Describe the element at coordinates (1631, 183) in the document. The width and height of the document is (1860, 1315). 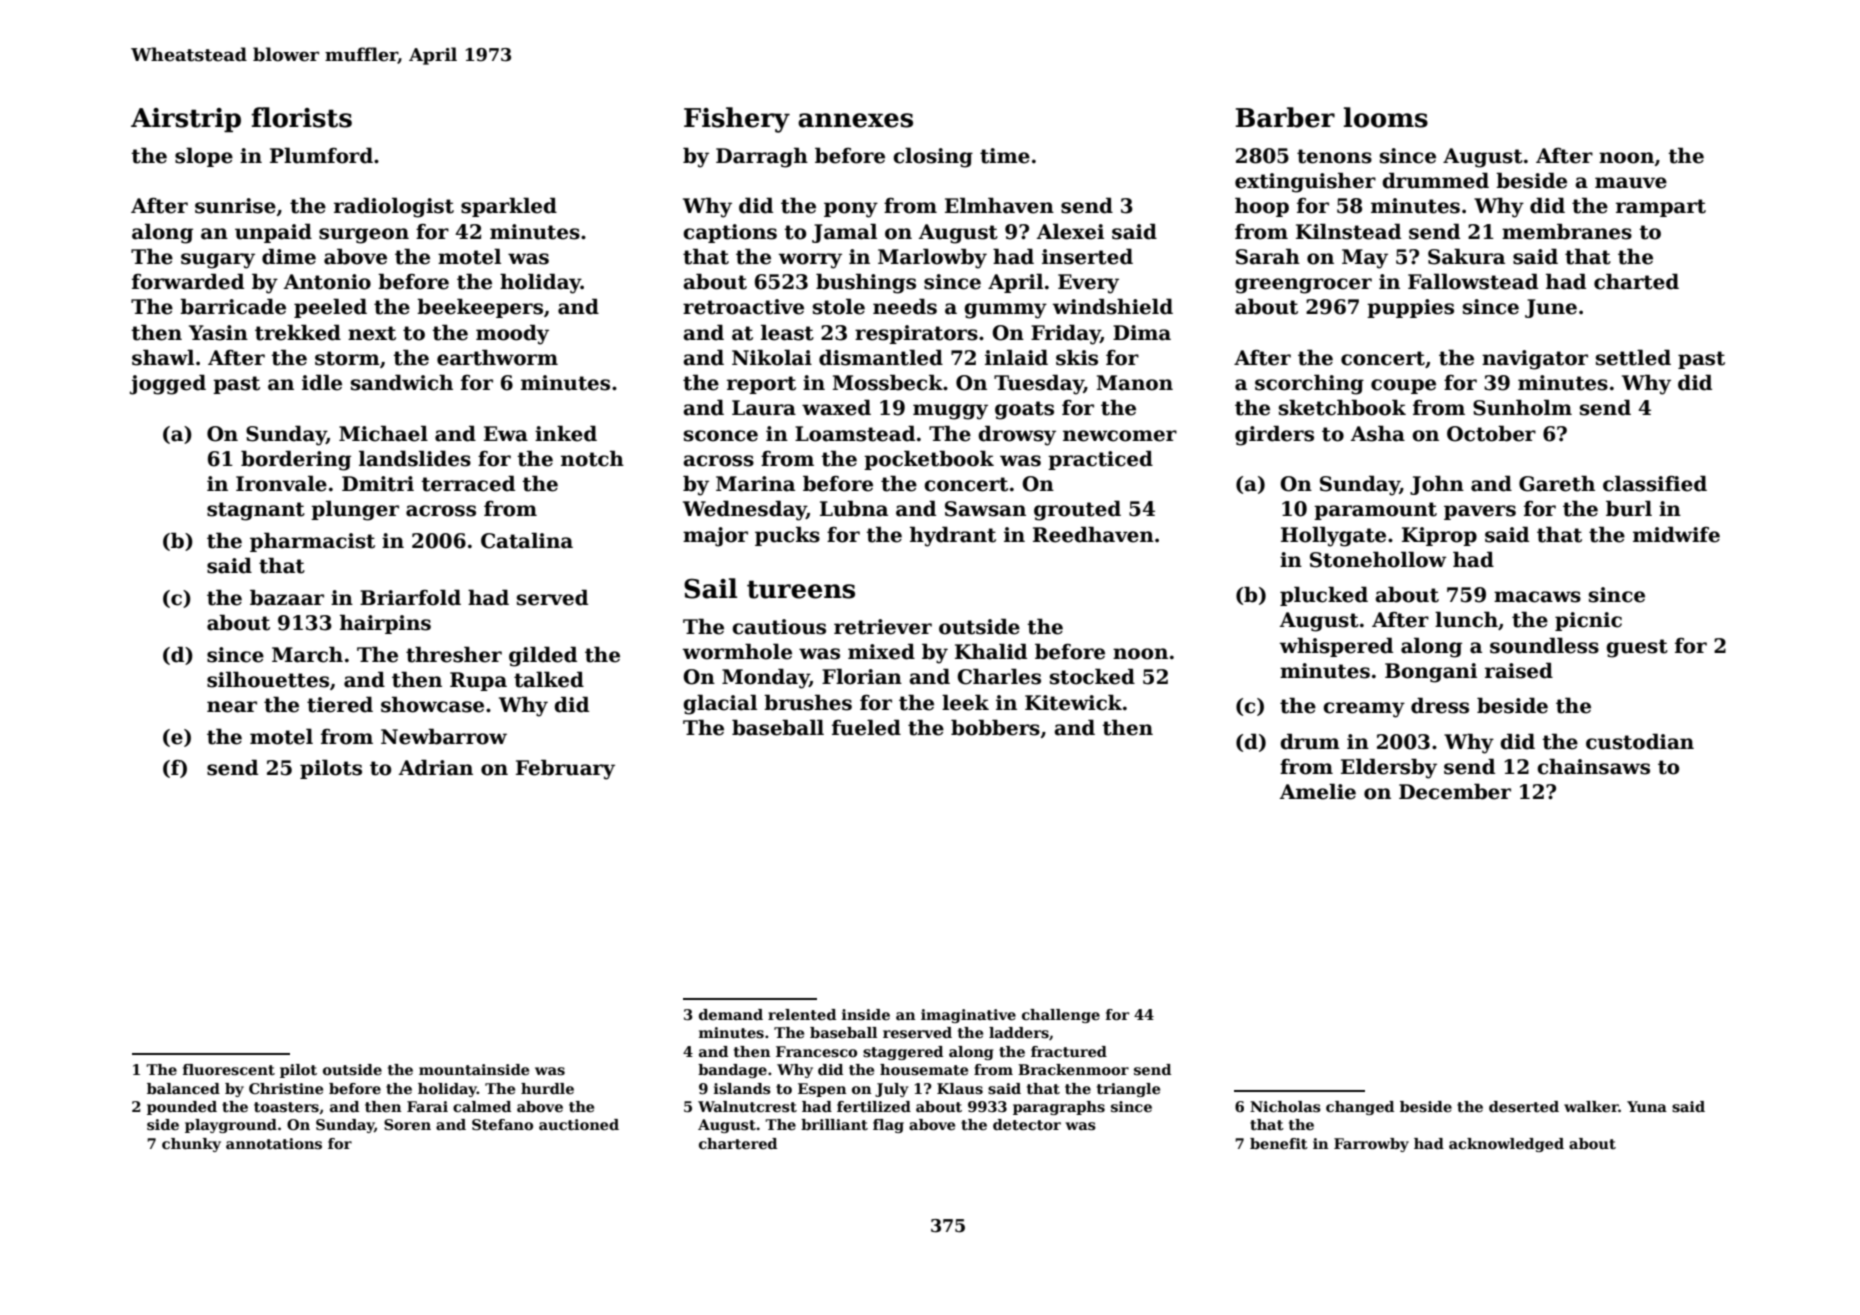
I see `mauve` at that location.
